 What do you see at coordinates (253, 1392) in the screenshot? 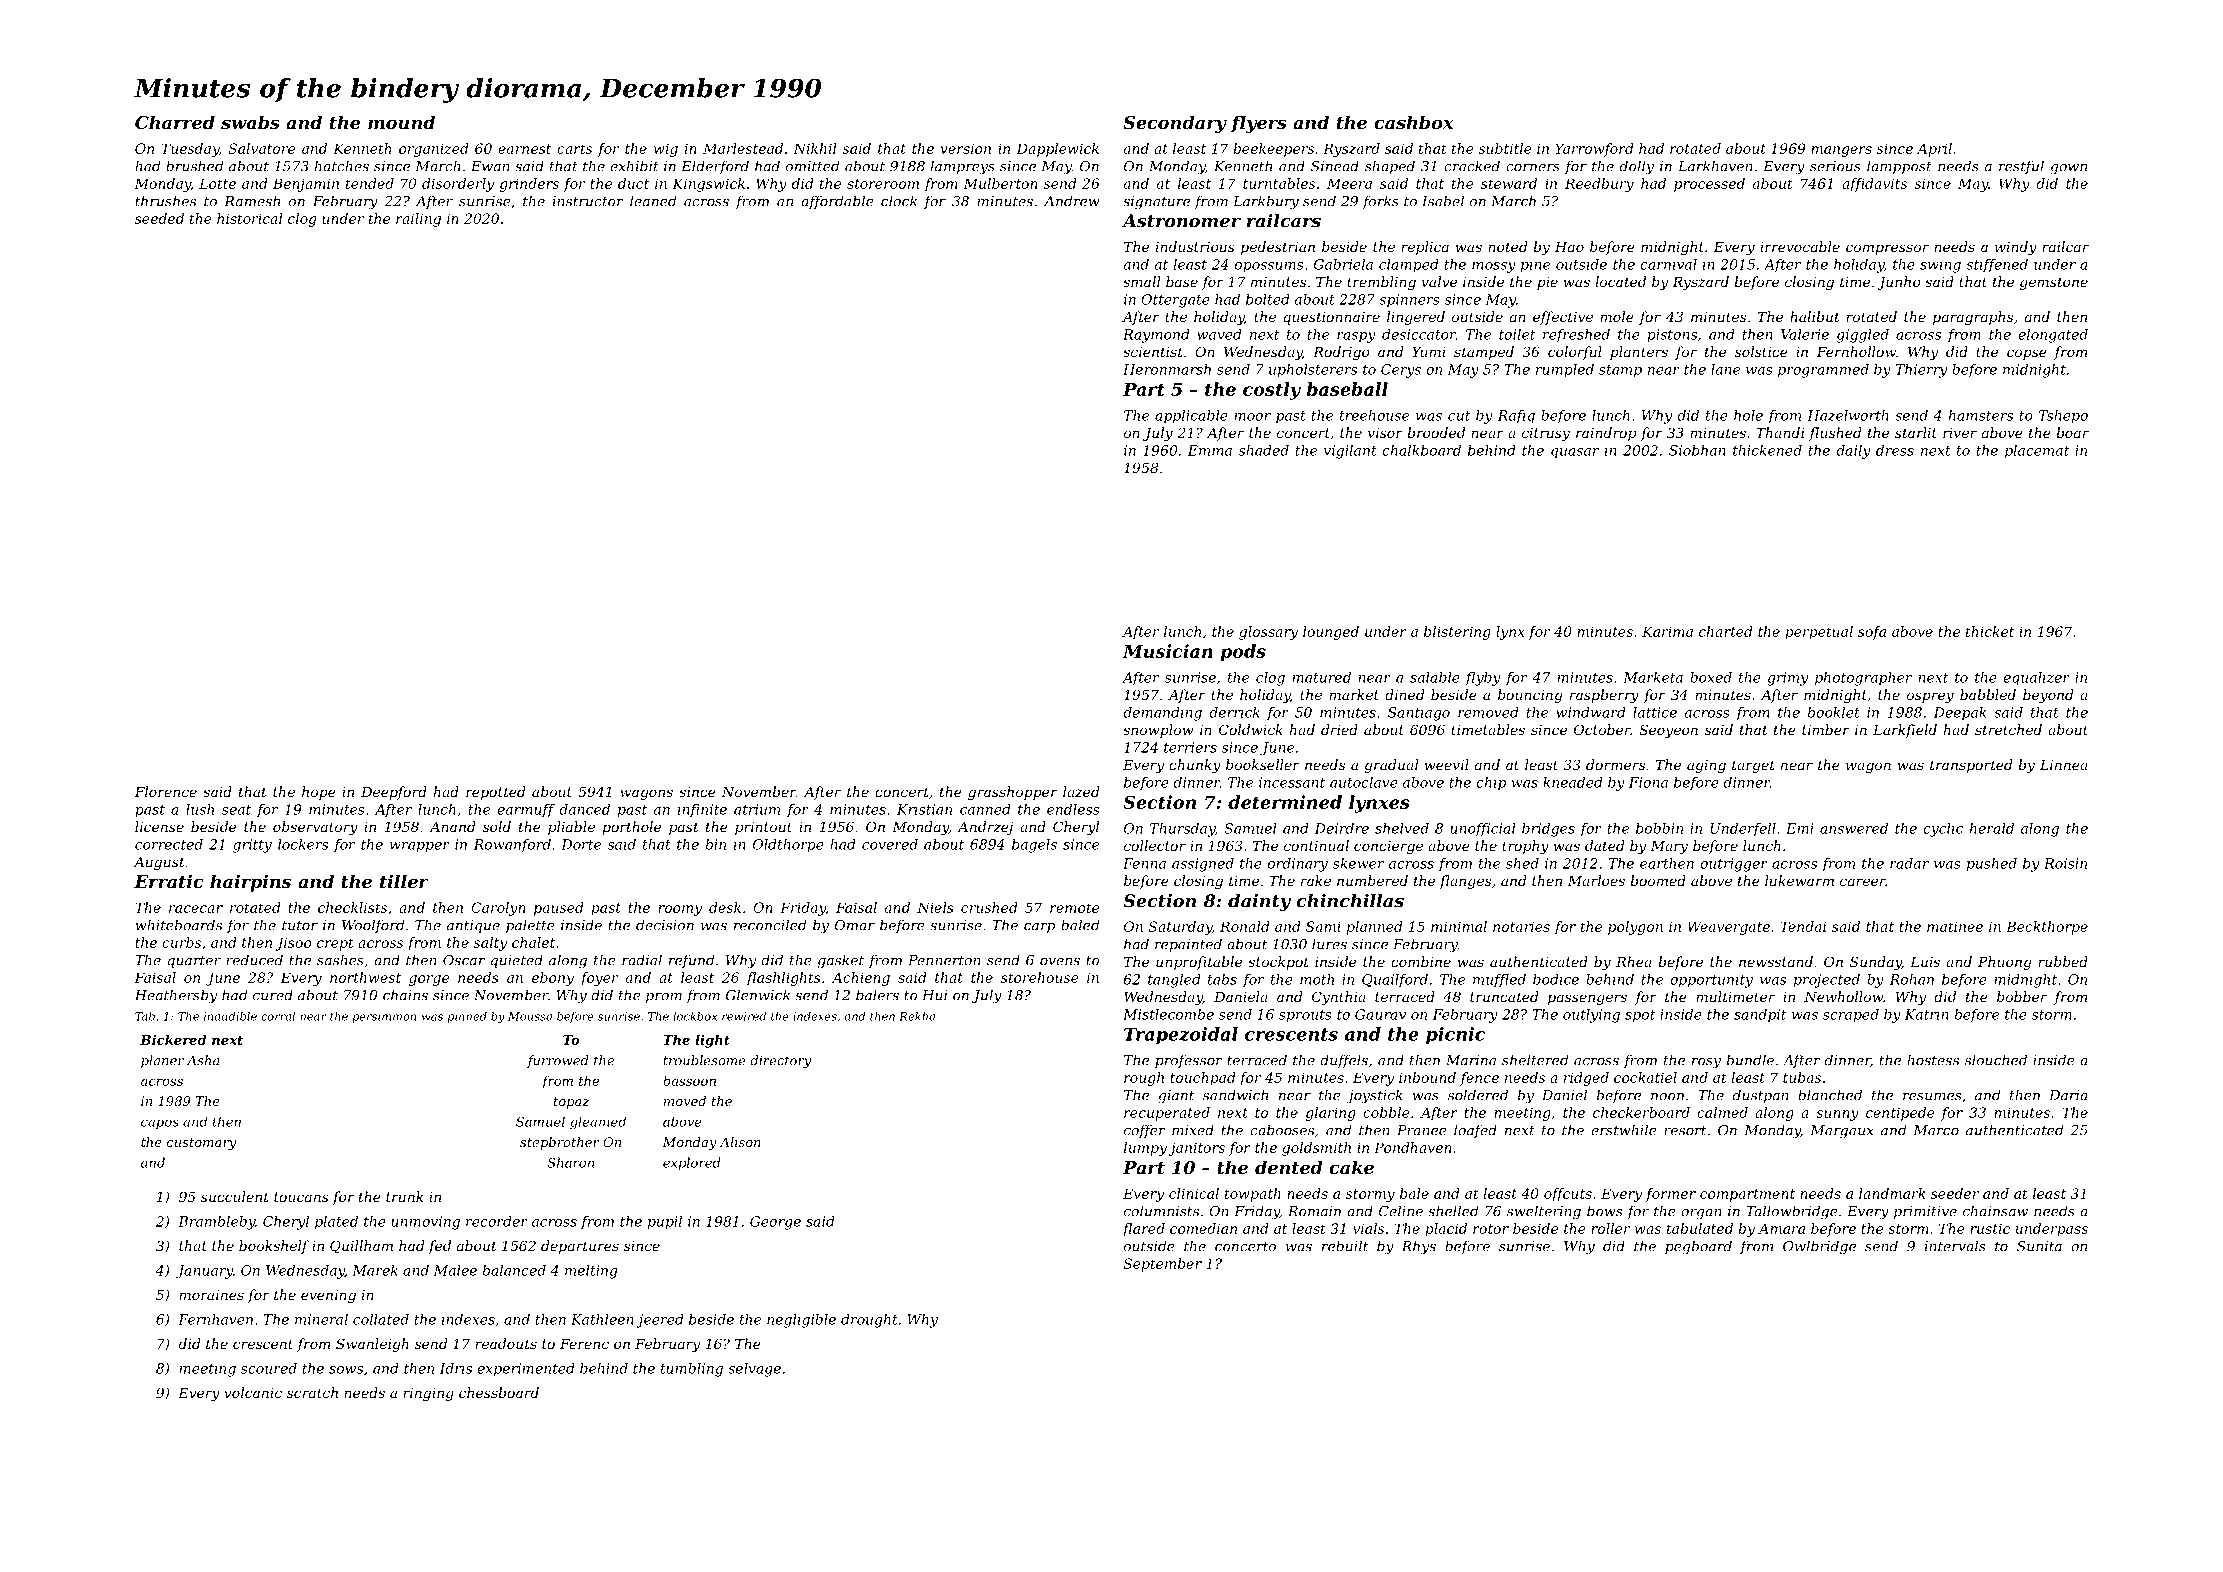
I see `volcanic` at bounding box center [253, 1392].
